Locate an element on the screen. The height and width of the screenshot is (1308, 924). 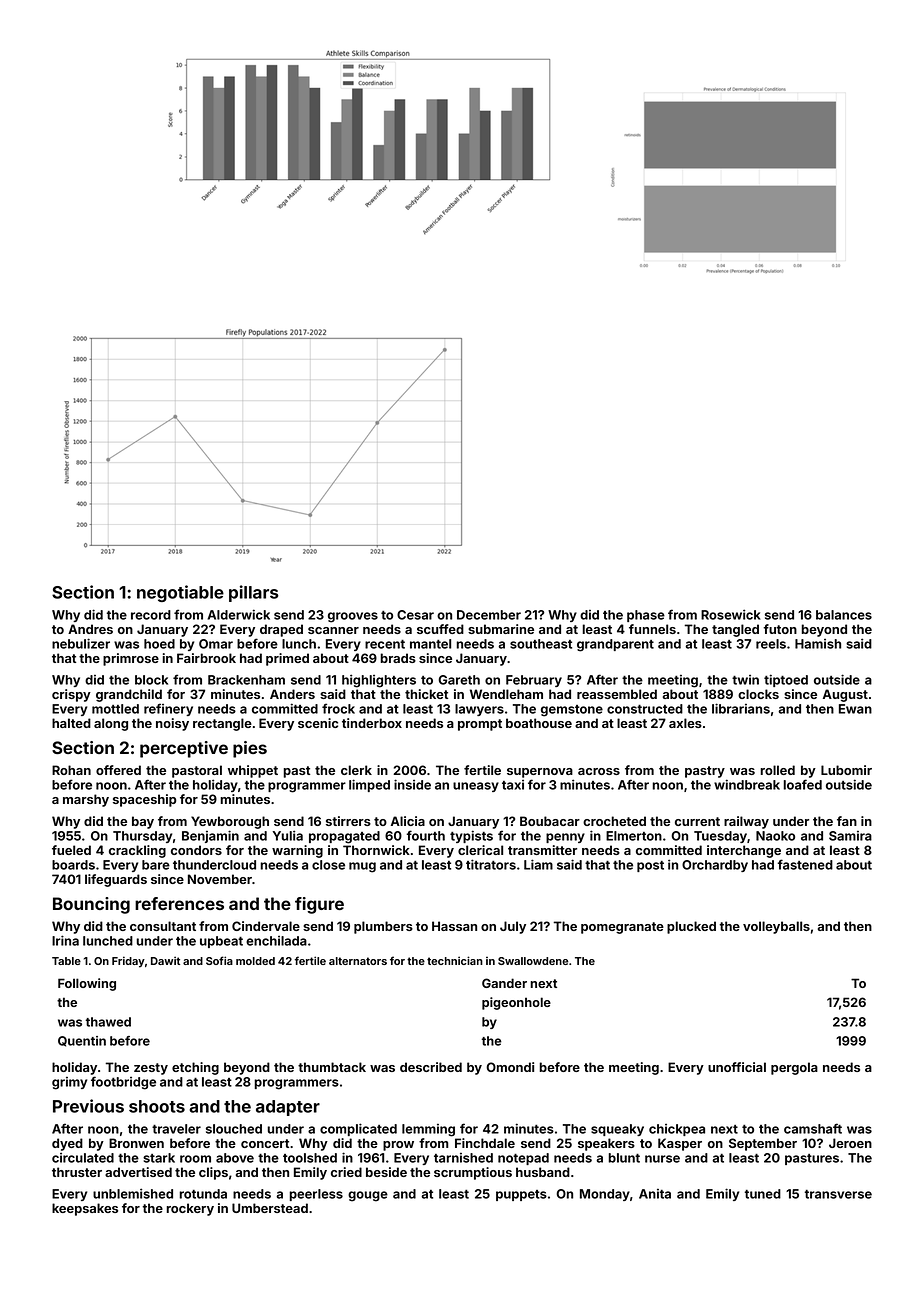
thumbtack is located at coordinates (332, 1067).
